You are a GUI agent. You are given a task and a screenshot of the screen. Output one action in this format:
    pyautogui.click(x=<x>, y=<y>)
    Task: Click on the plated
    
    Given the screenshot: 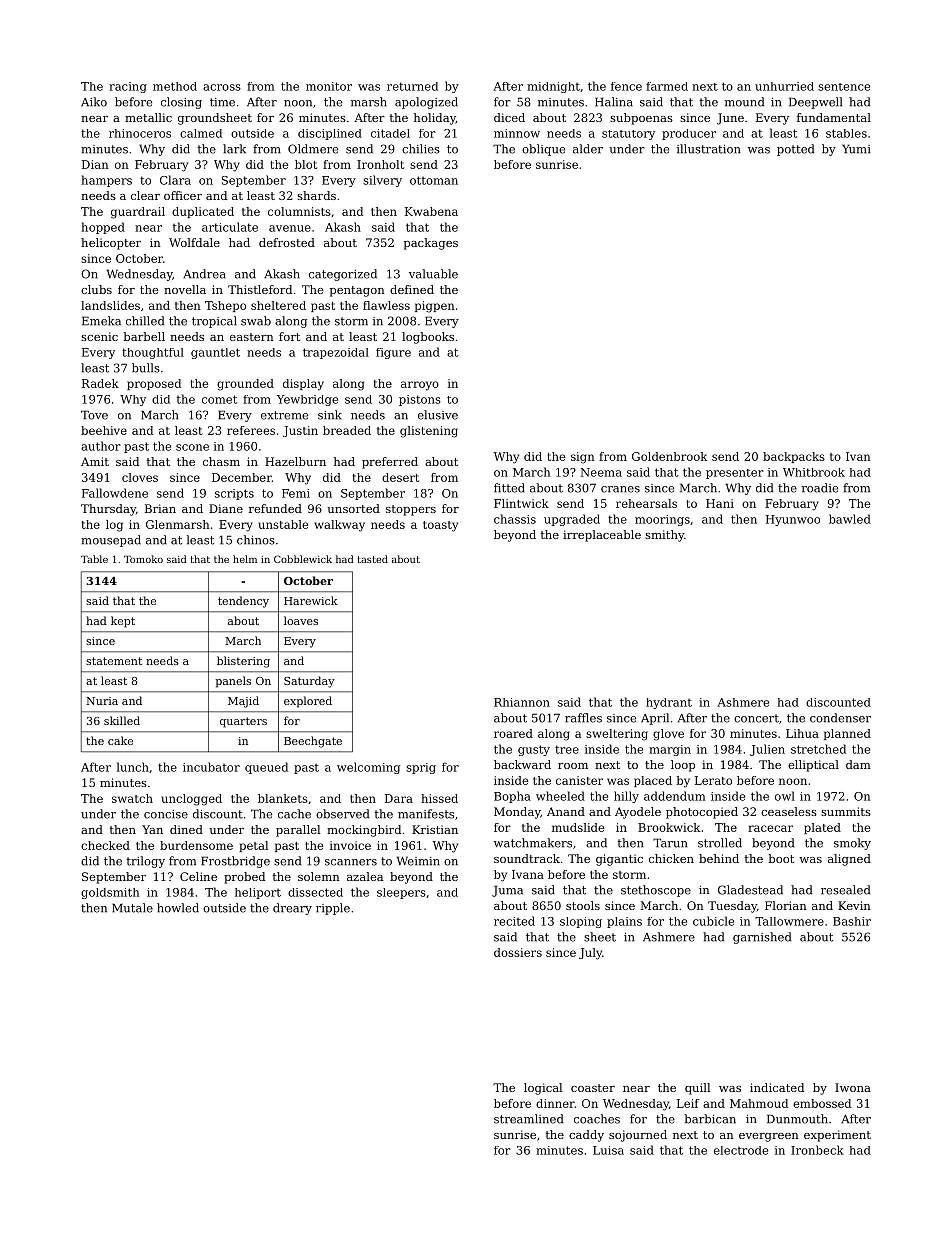 What is the action you would take?
    pyautogui.click(x=822, y=828)
